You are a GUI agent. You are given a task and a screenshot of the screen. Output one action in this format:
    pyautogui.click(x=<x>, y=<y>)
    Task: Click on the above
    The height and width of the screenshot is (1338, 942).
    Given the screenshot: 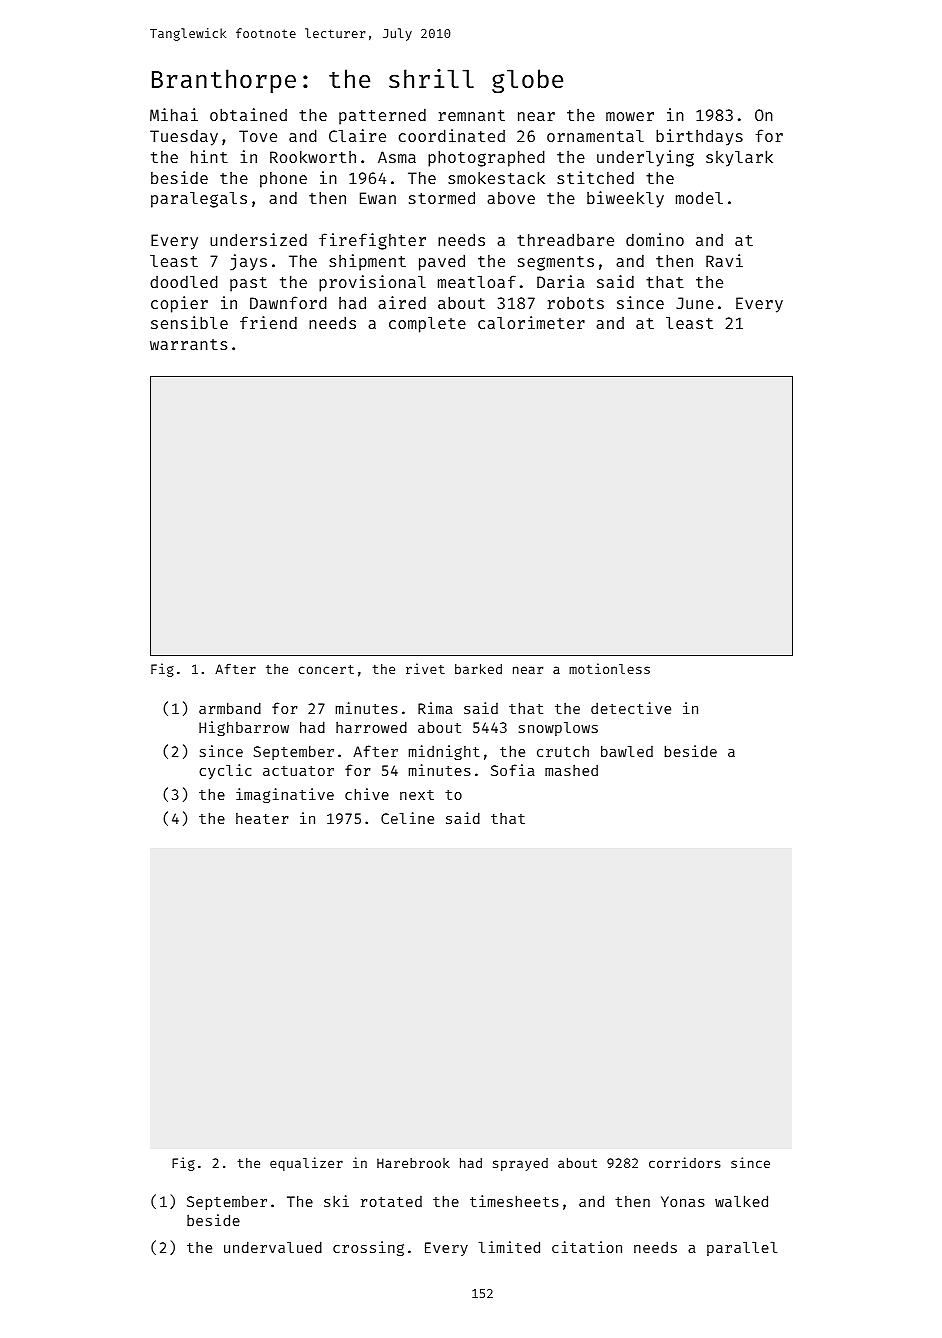 What is the action you would take?
    pyautogui.click(x=511, y=198)
